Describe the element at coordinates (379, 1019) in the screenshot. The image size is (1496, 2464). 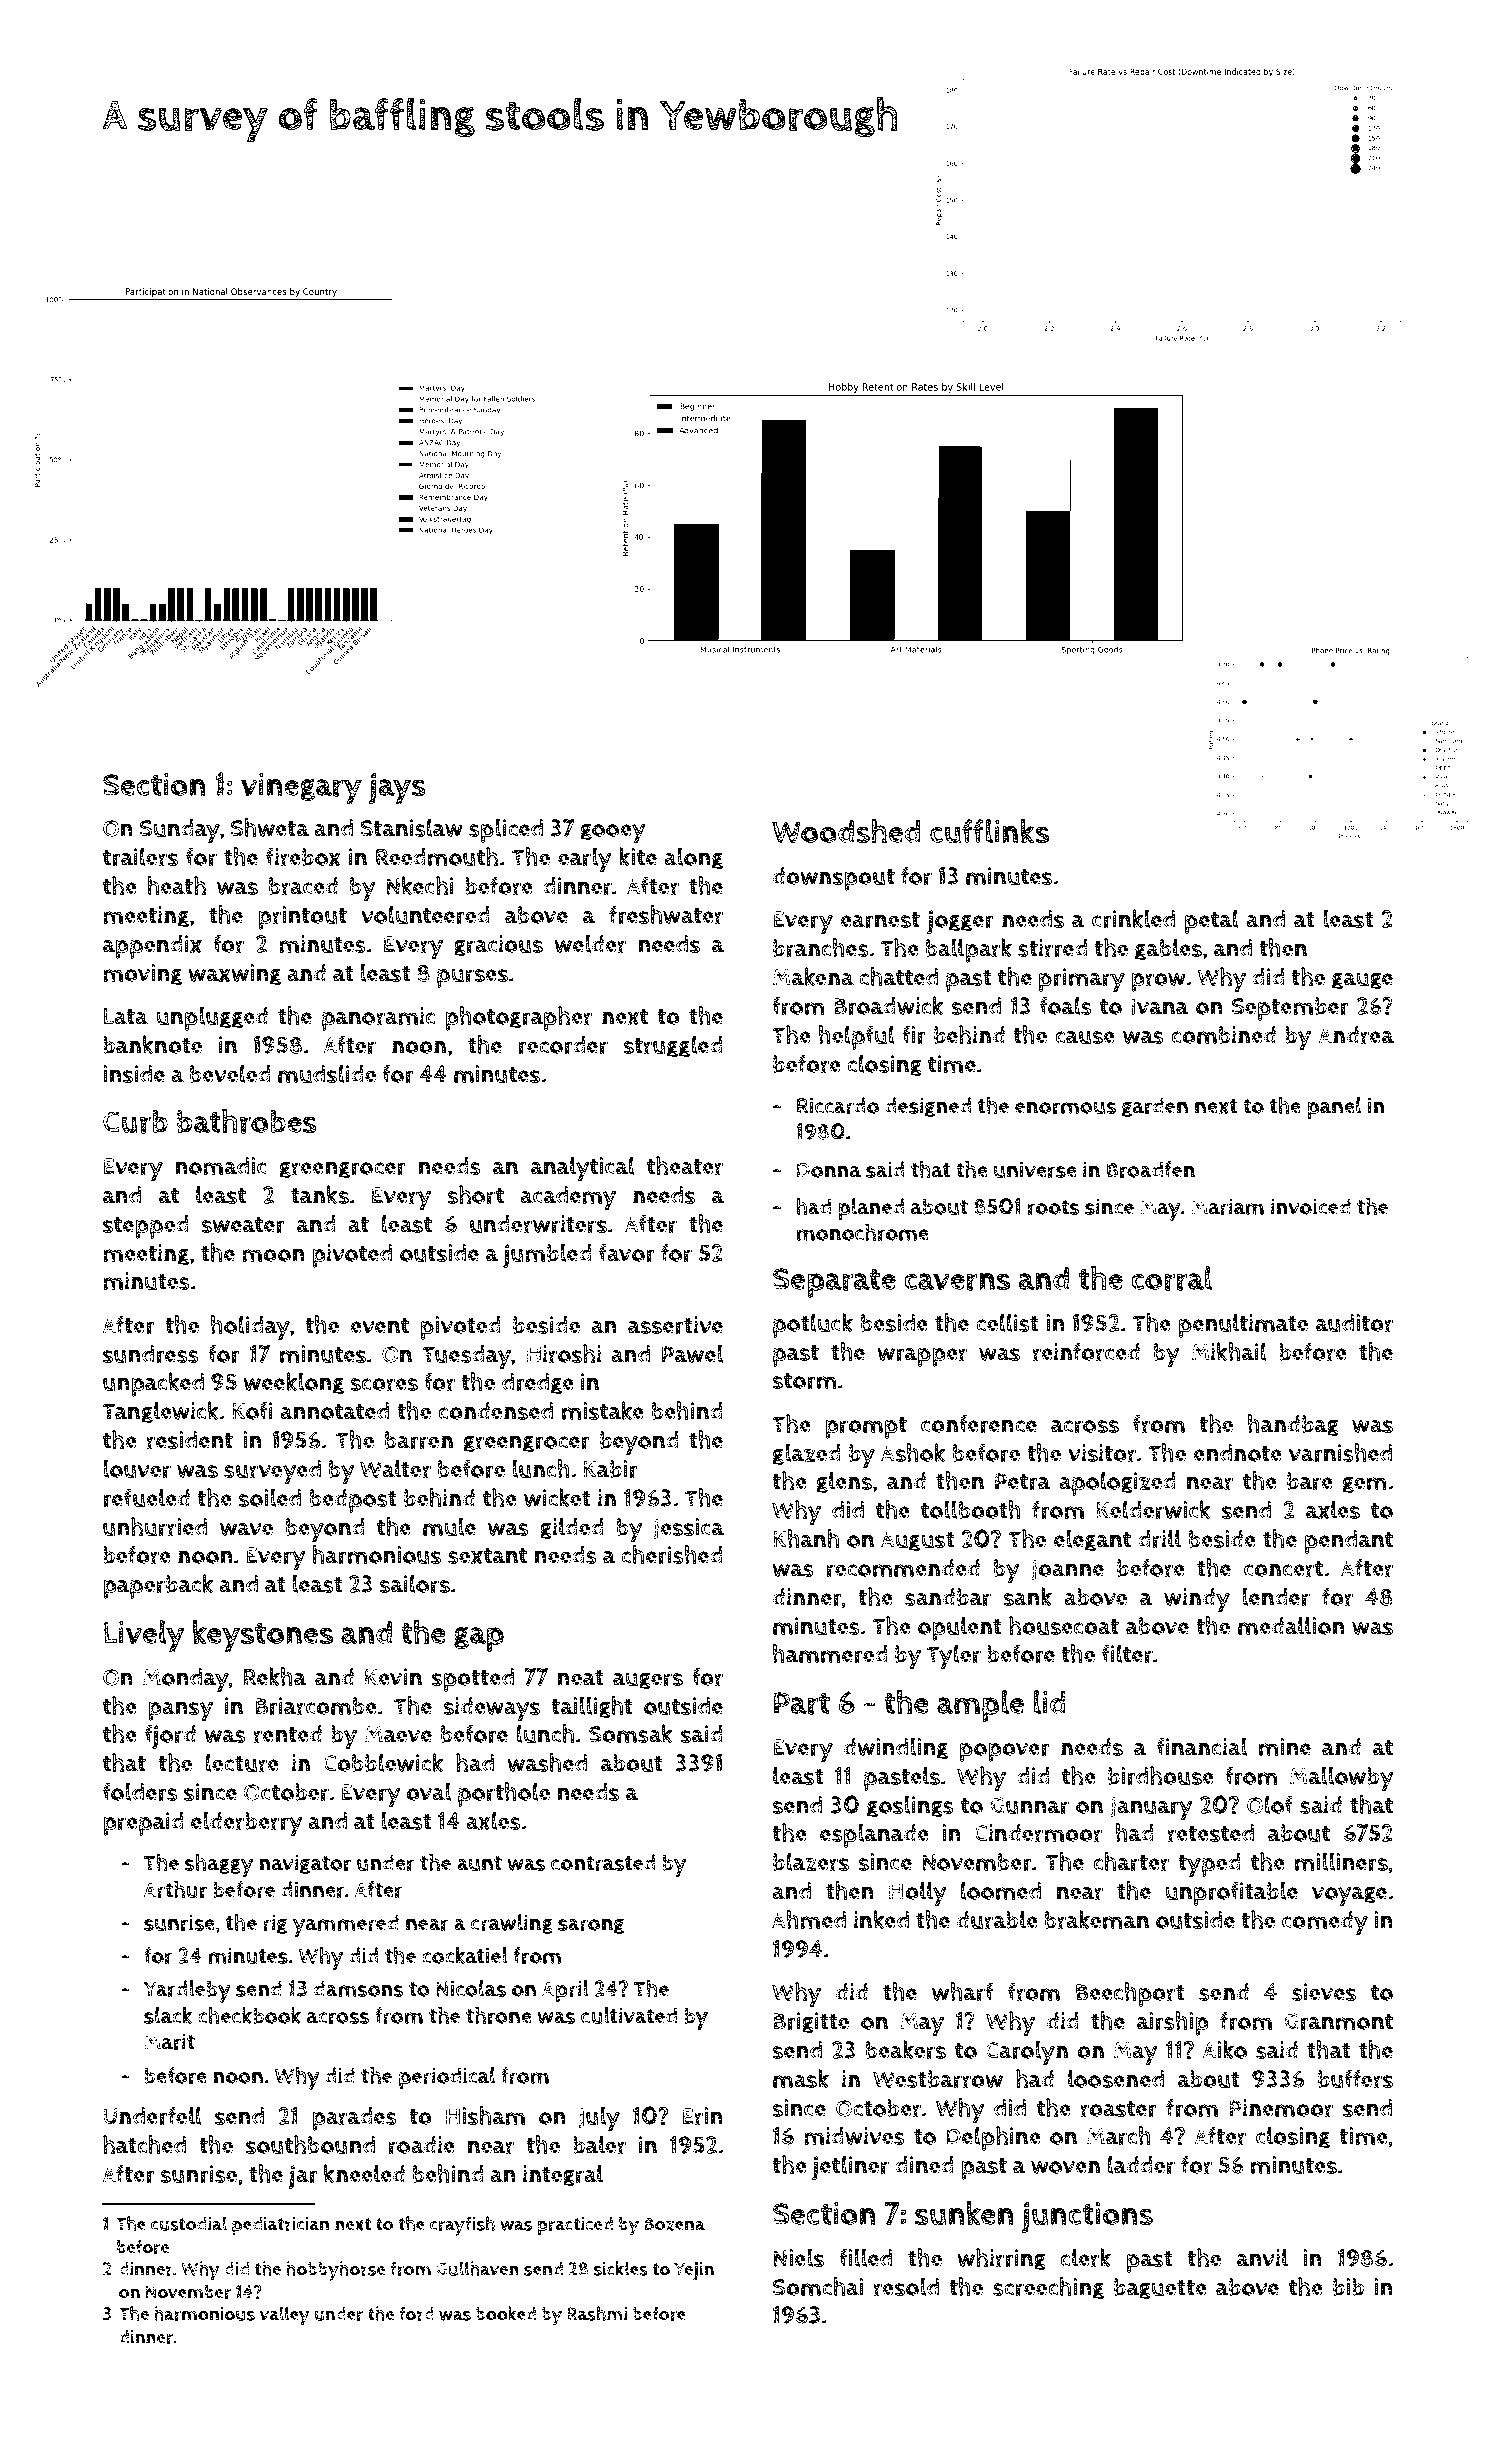
I see `panoramic` at that location.
